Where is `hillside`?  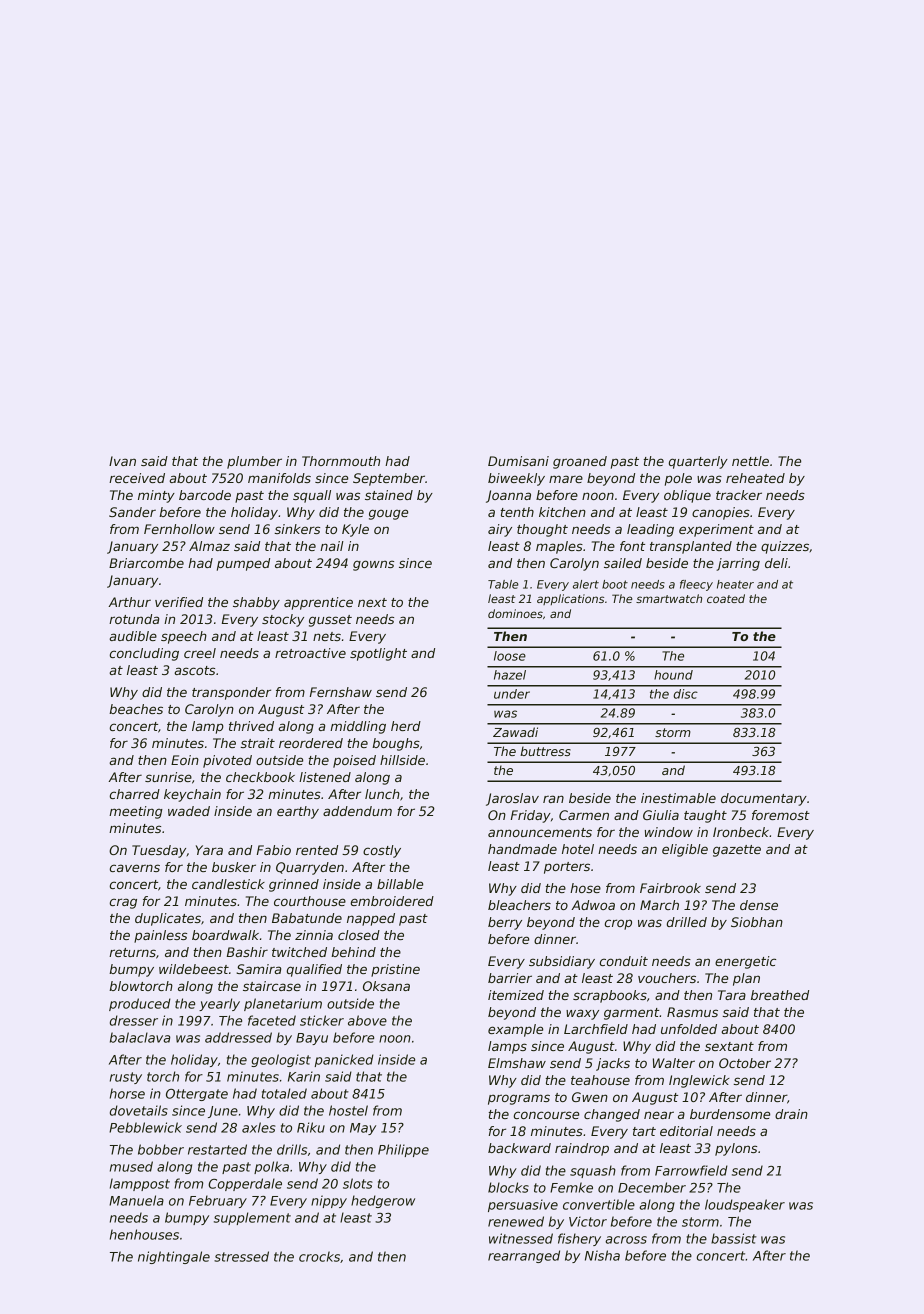
hillside is located at coordinates (402, 760).
